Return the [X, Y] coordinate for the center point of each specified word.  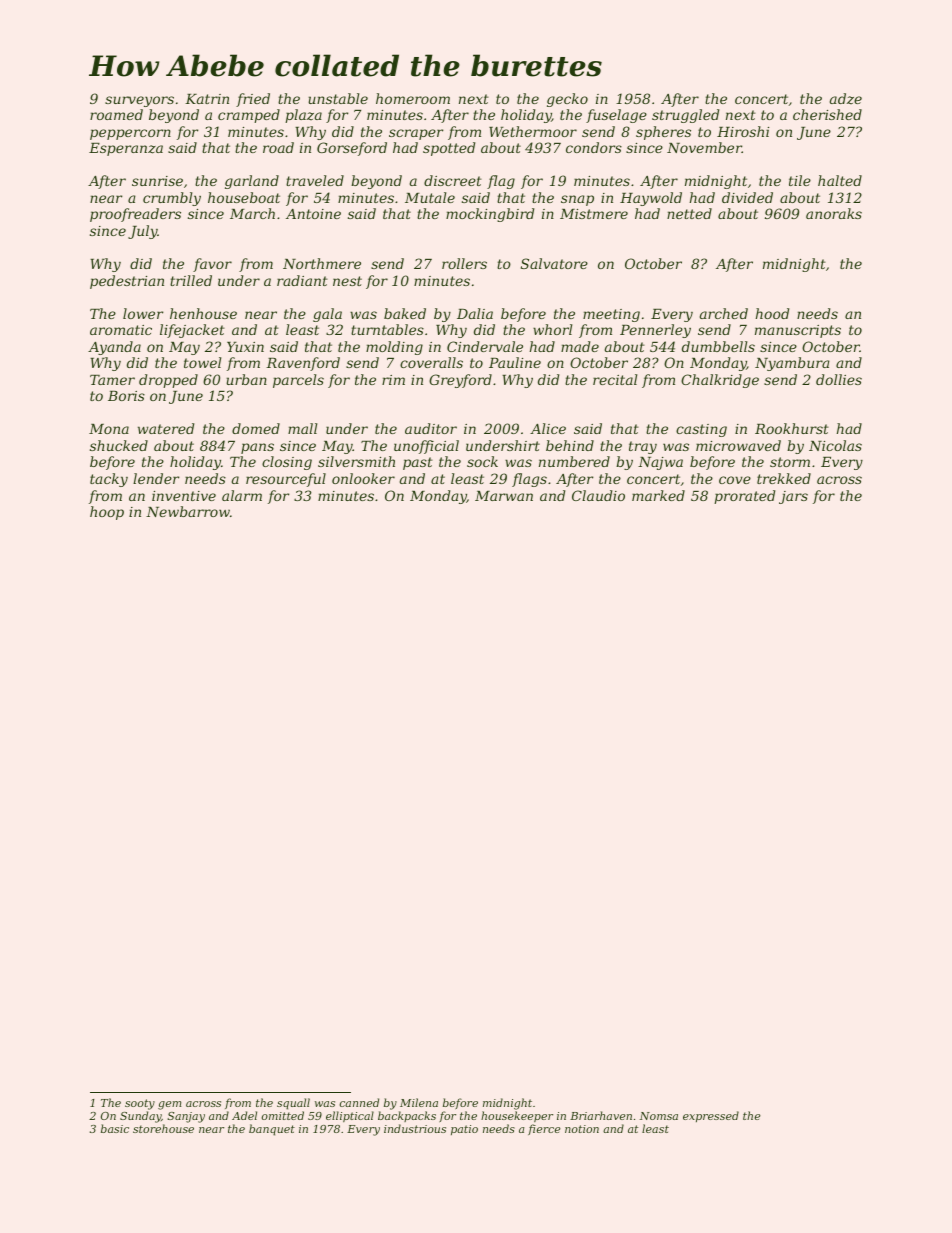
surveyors [139, 101]
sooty [140, 1104]
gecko [567, 100]
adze [846, 98]
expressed [711, 1116]
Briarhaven [601, 1115]
